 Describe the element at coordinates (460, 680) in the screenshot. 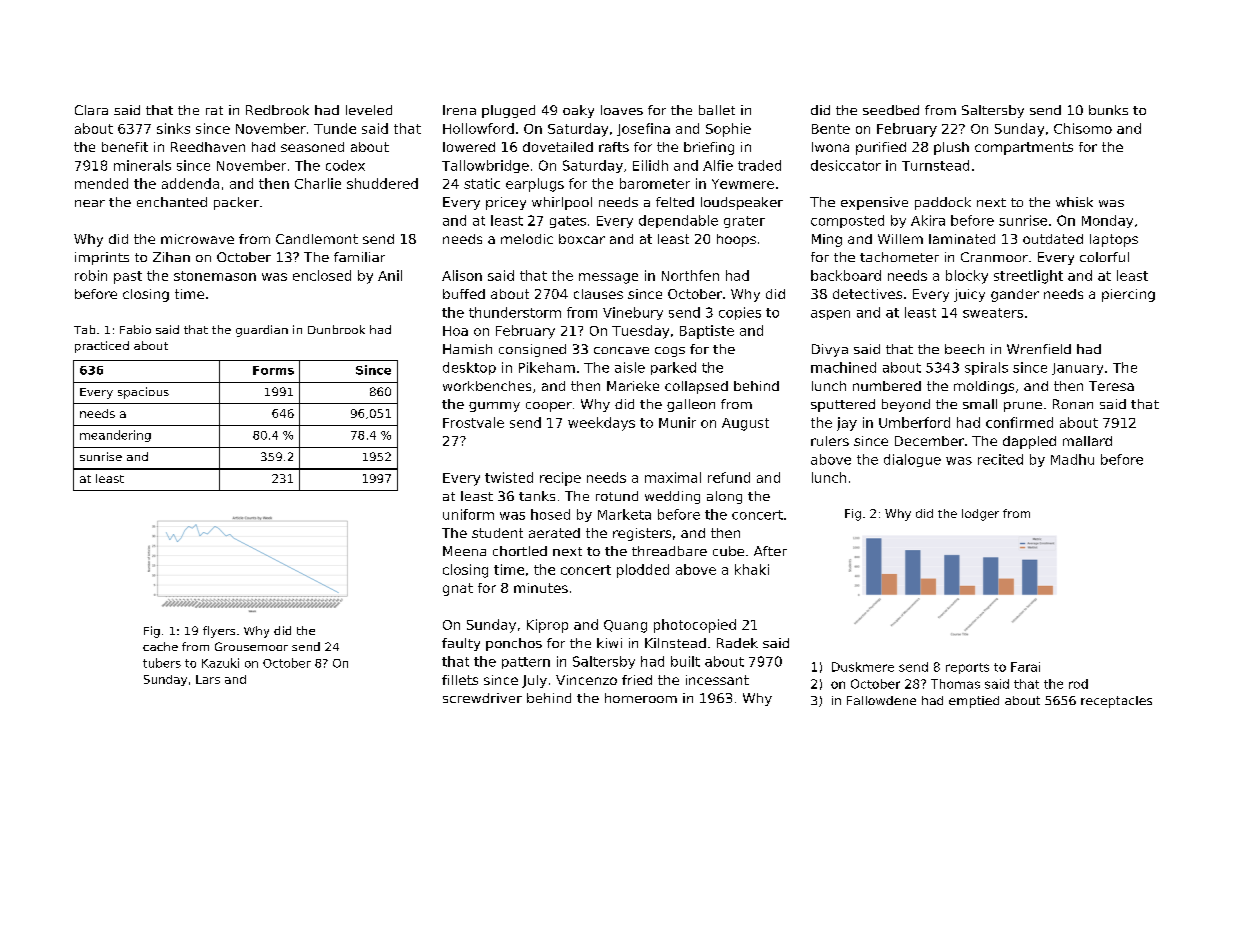

I see `fillets` at that location.
